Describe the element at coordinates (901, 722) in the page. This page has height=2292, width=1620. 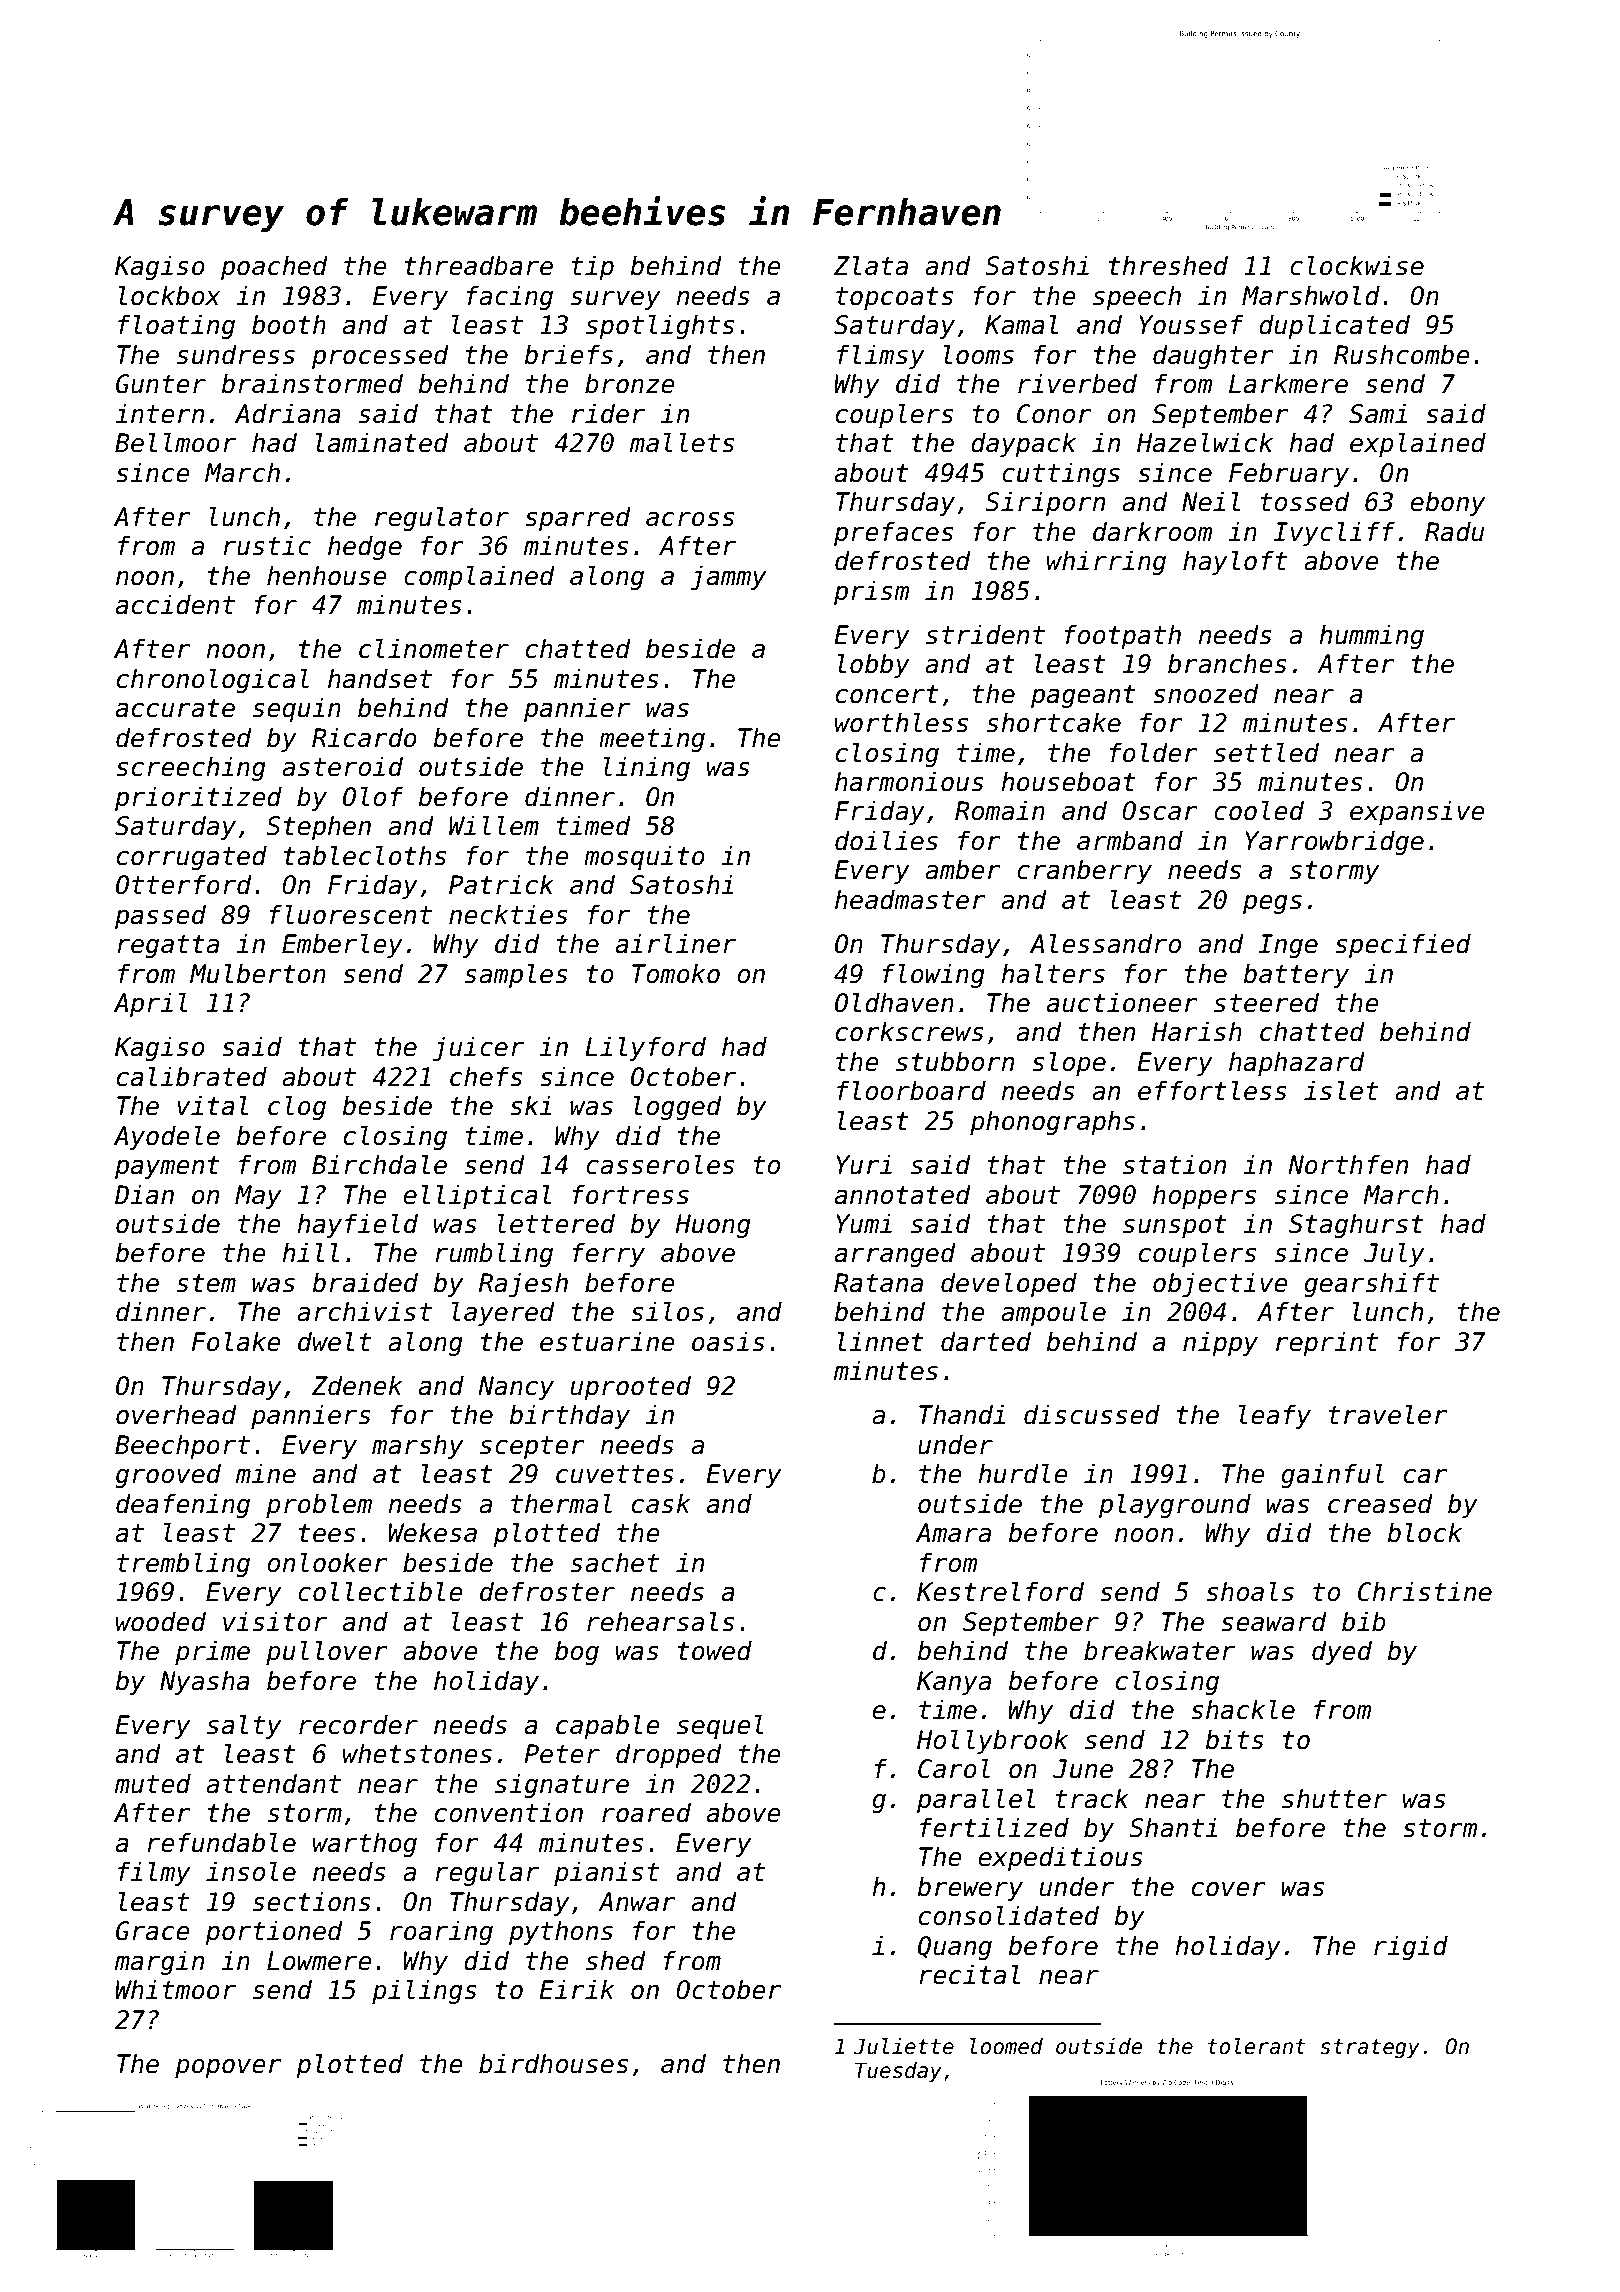
I see `worthless` at that location.
